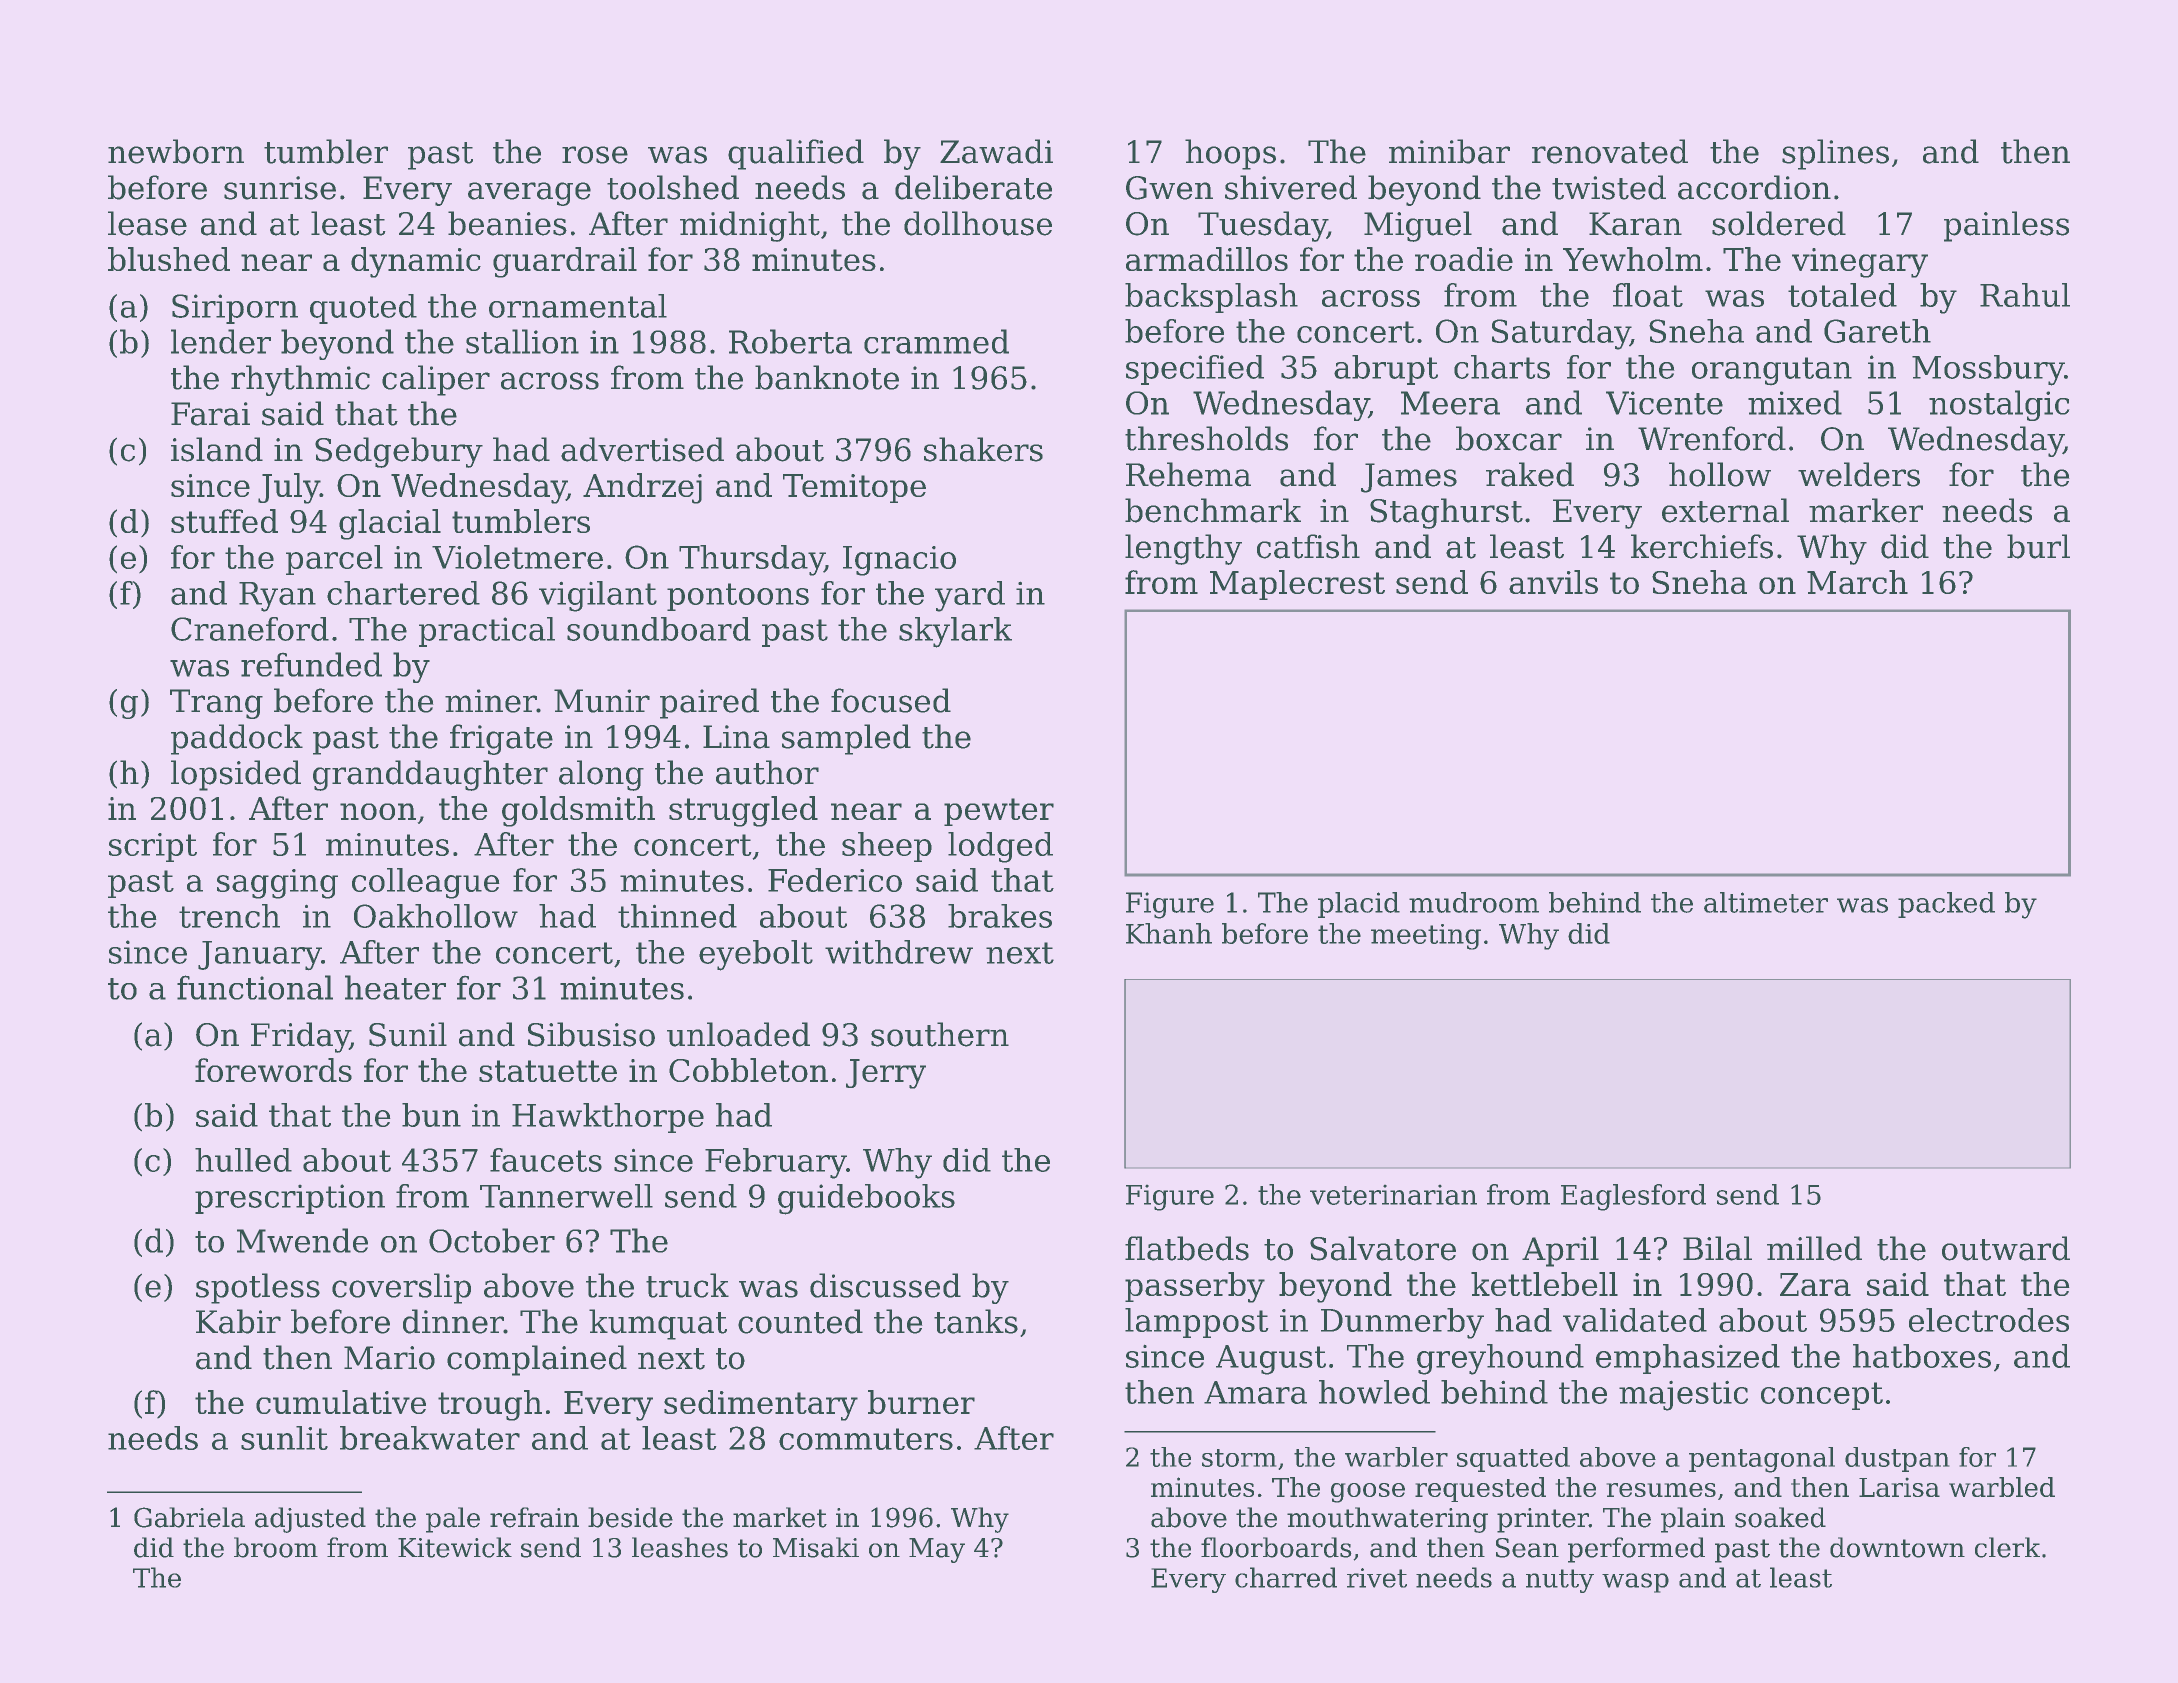  Describe the element at coordinates (176, 151) in the screenshot. I see `newborn` at that location.
